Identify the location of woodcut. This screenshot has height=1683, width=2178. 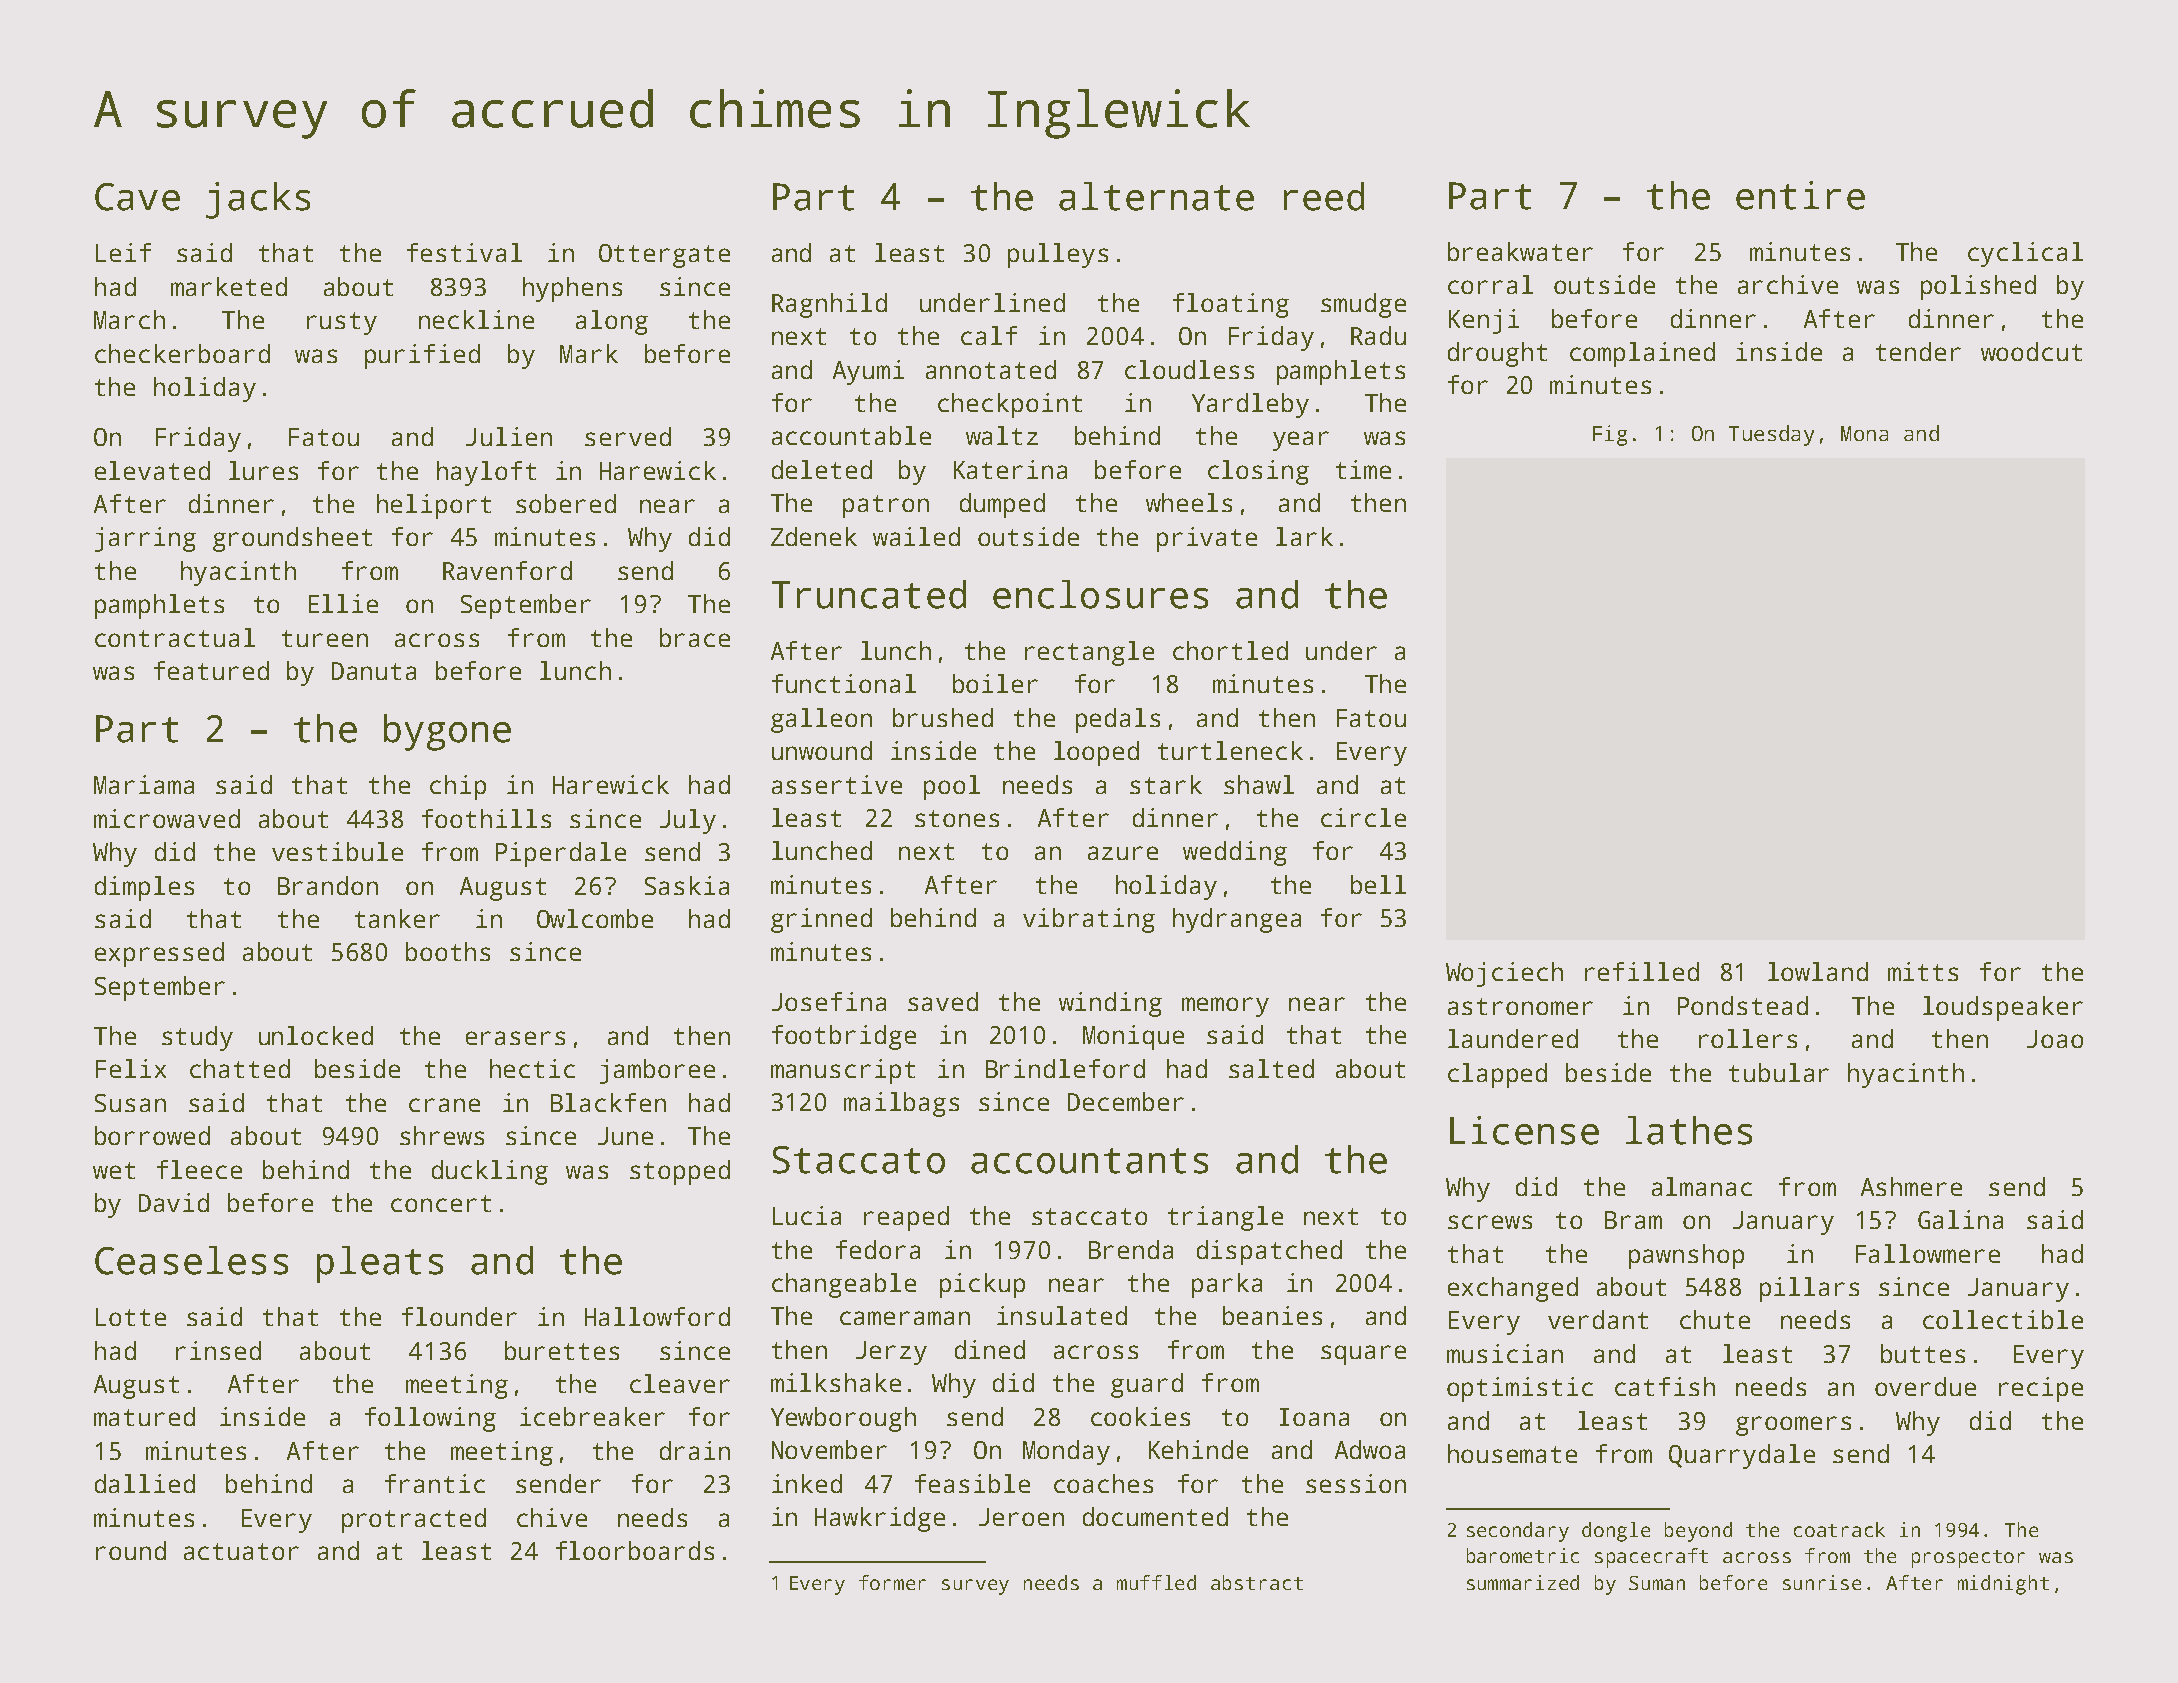
(2031, 351).
